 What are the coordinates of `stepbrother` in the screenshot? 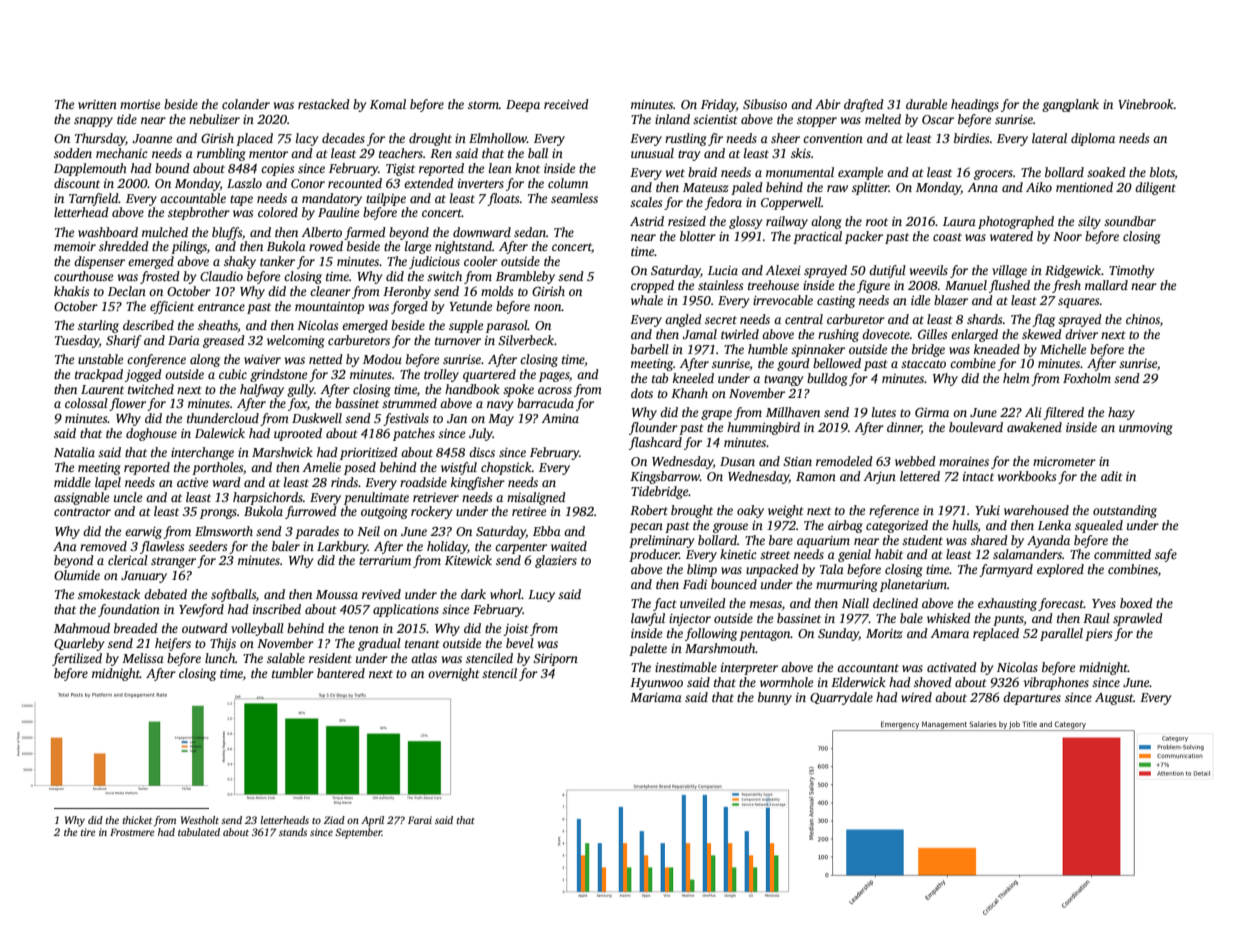 It's located at (199, 213).
